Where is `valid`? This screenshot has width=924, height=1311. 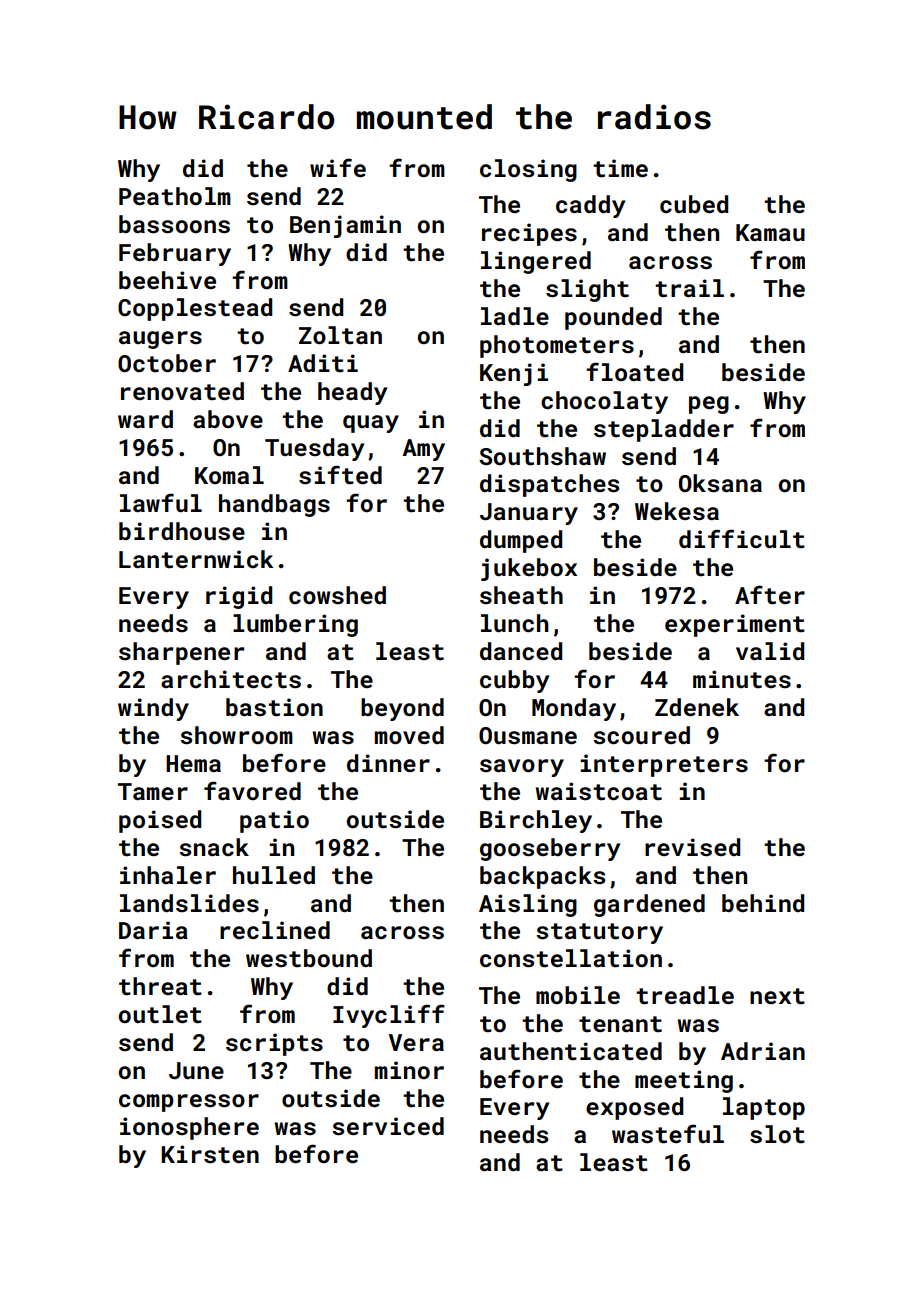
valid is located at coordinates (770, 651).
